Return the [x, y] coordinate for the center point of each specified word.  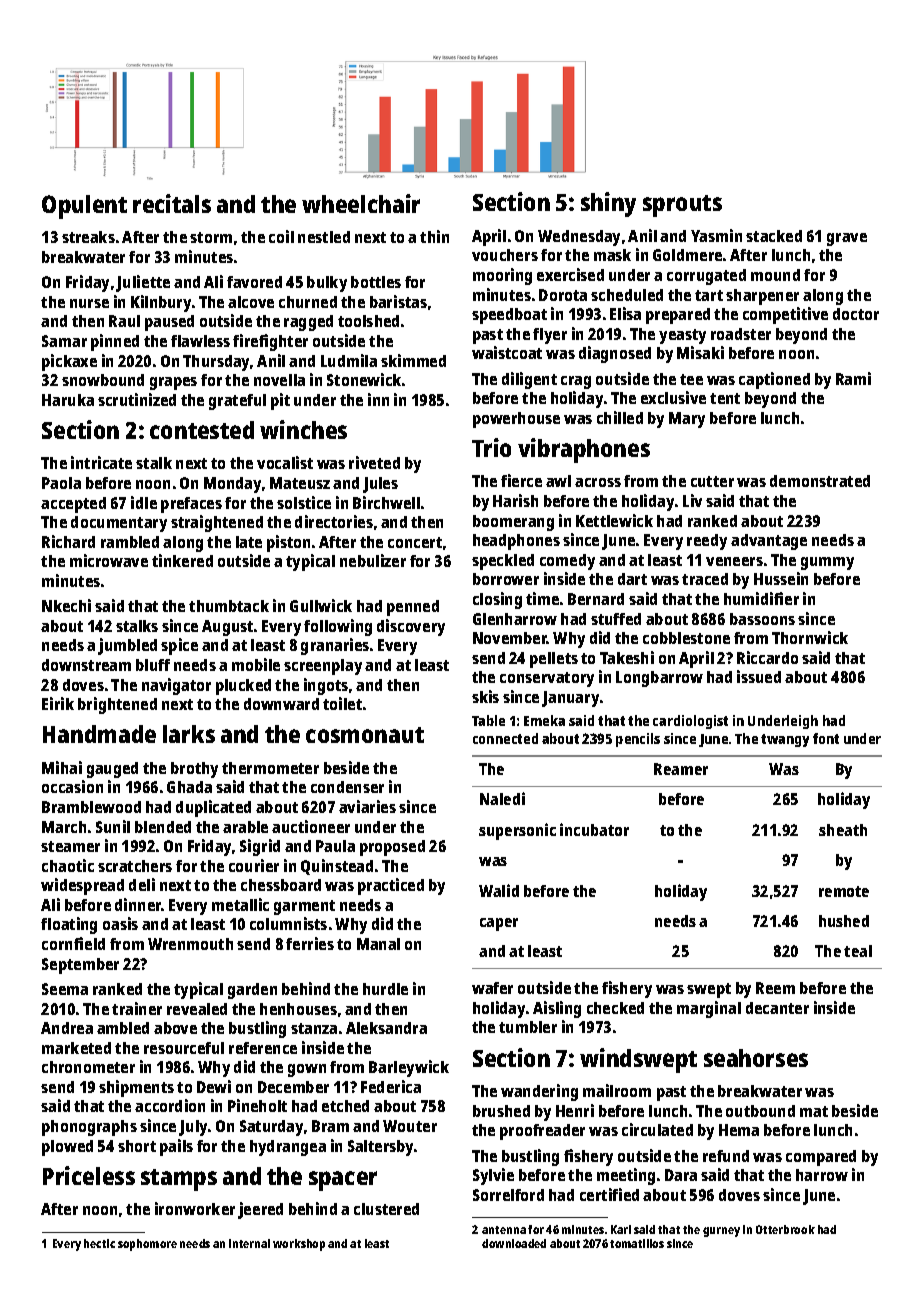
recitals [172, 203]
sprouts [682, 206]
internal [249, 1243]
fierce [521, 480]
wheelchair [361, 203]
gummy [827, 563]
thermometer [270, 768]
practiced [391, 886]
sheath [843, 830]
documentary [119, 524]
